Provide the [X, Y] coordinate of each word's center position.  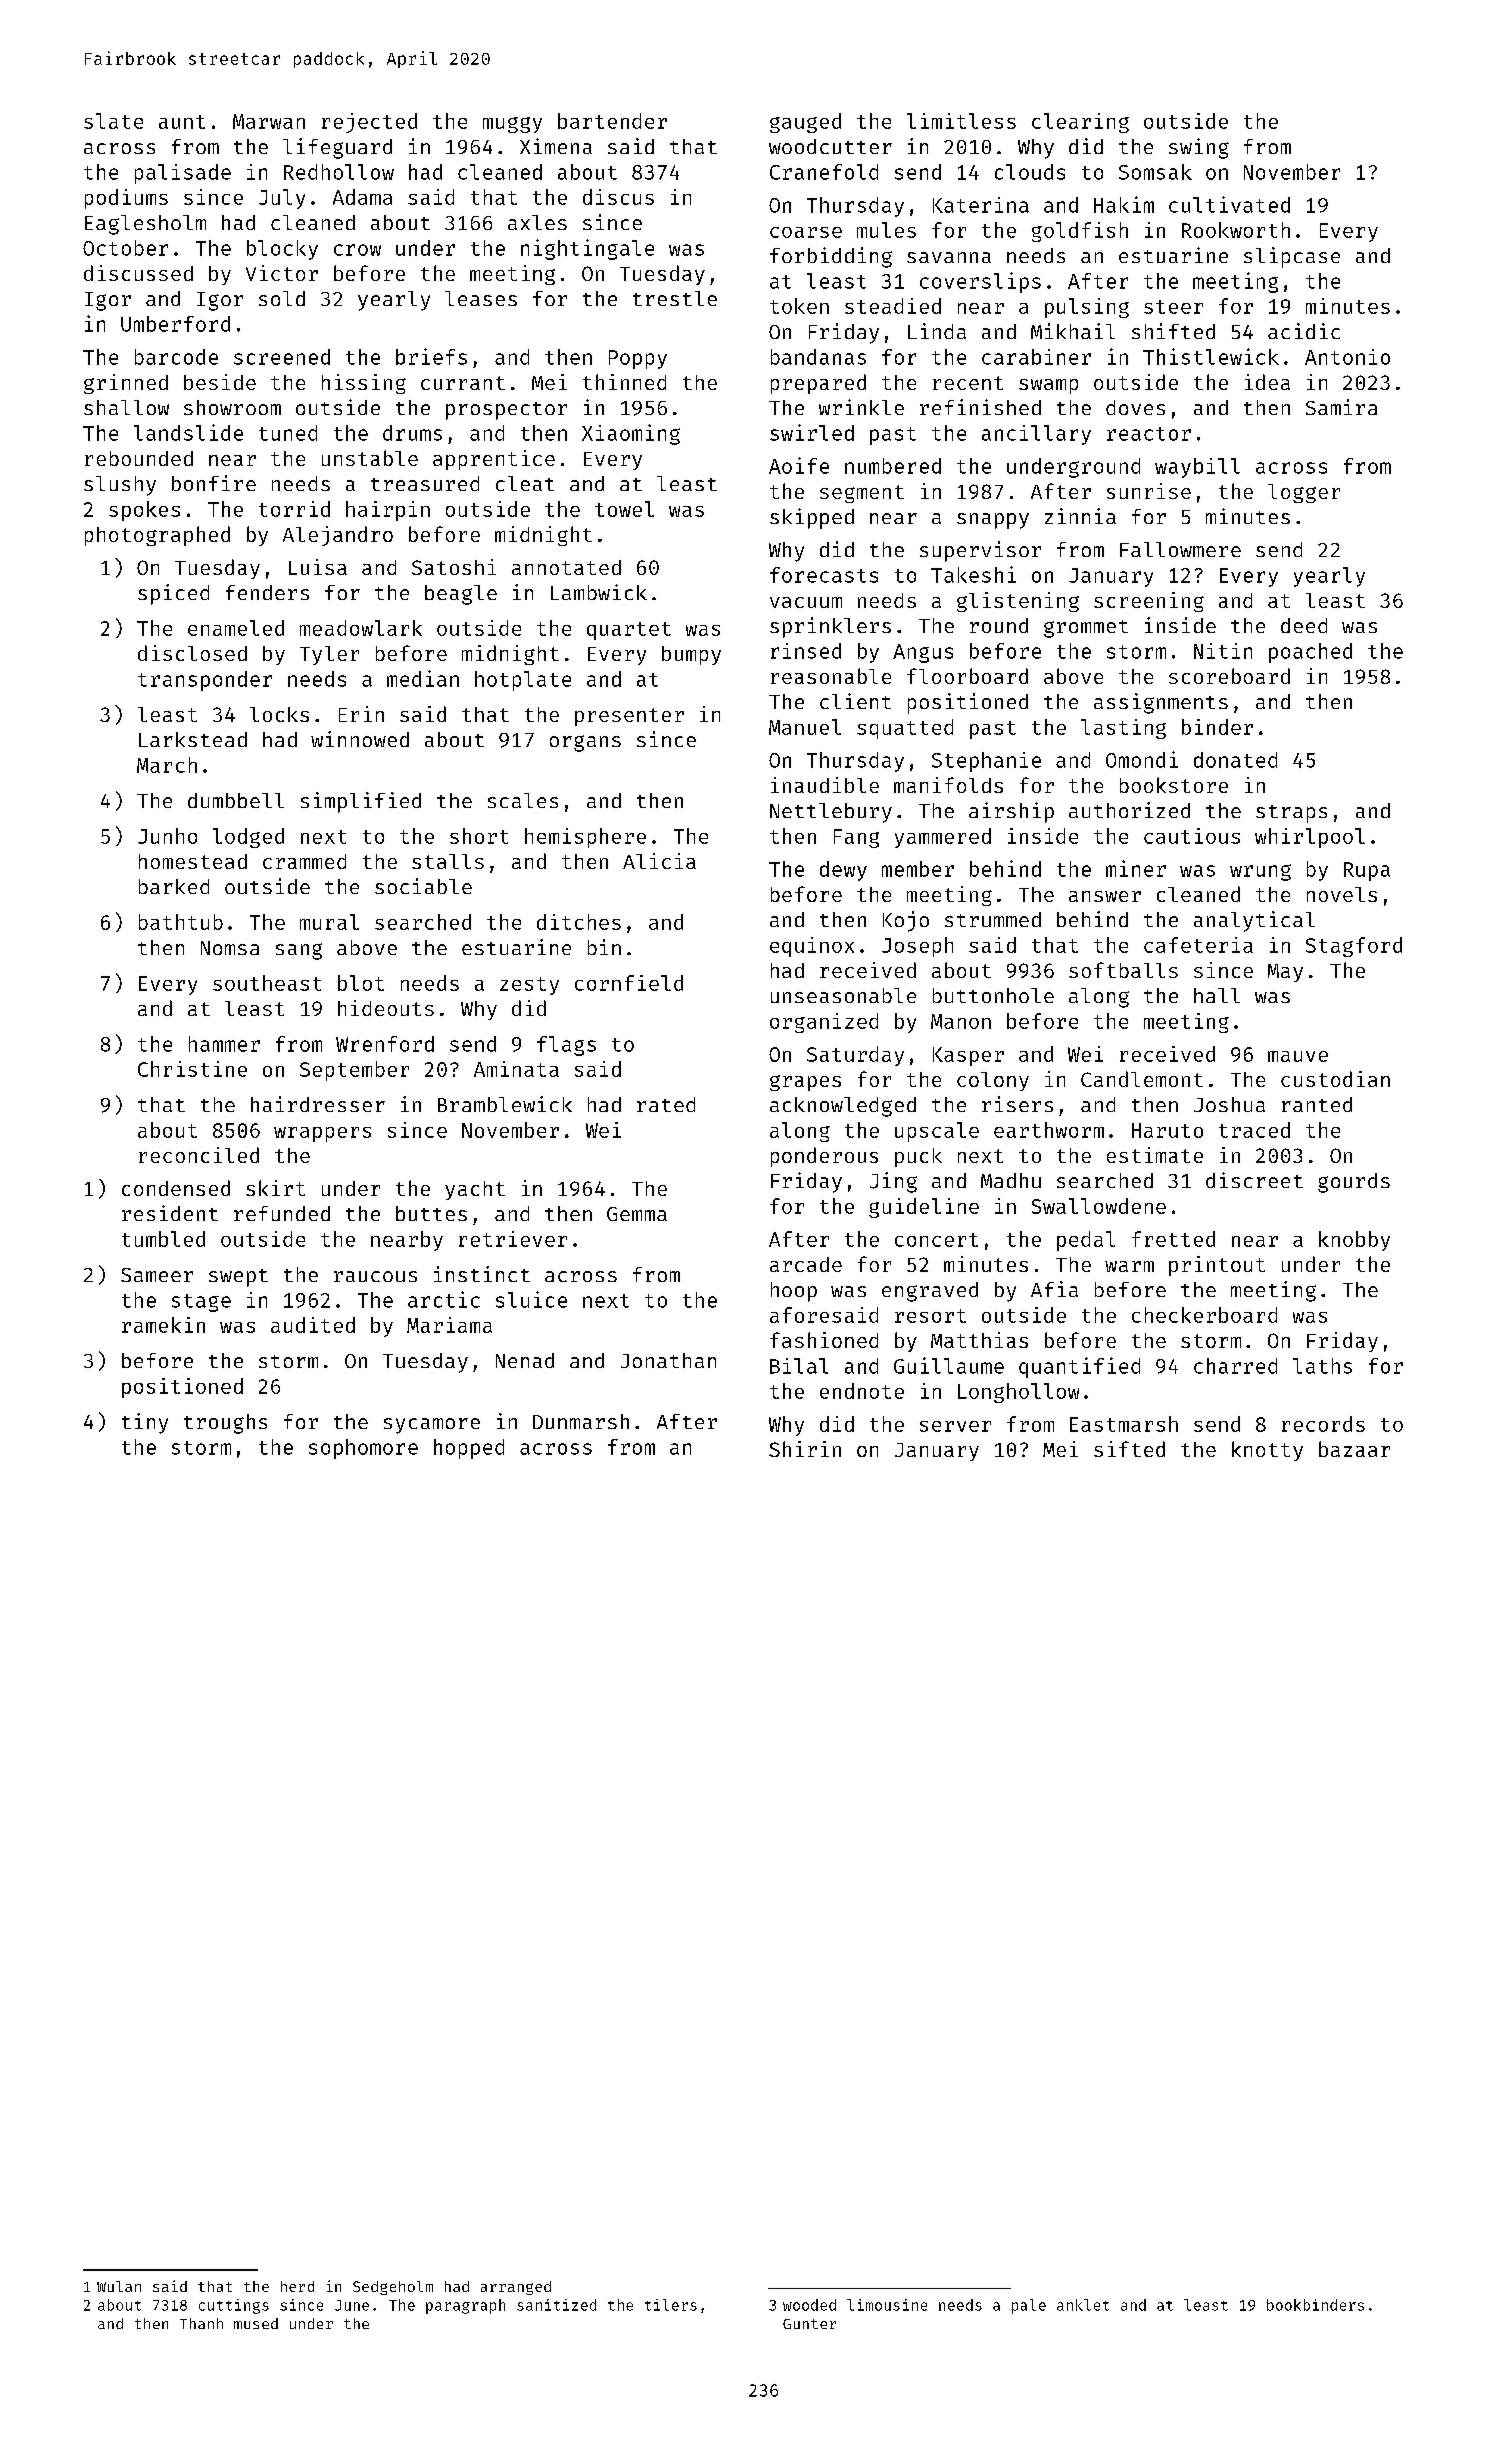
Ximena [556, 146]
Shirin [805, 1449]
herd [297, 2286]
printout [1217, 1266]
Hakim [1124, 204]
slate [113, 121]
